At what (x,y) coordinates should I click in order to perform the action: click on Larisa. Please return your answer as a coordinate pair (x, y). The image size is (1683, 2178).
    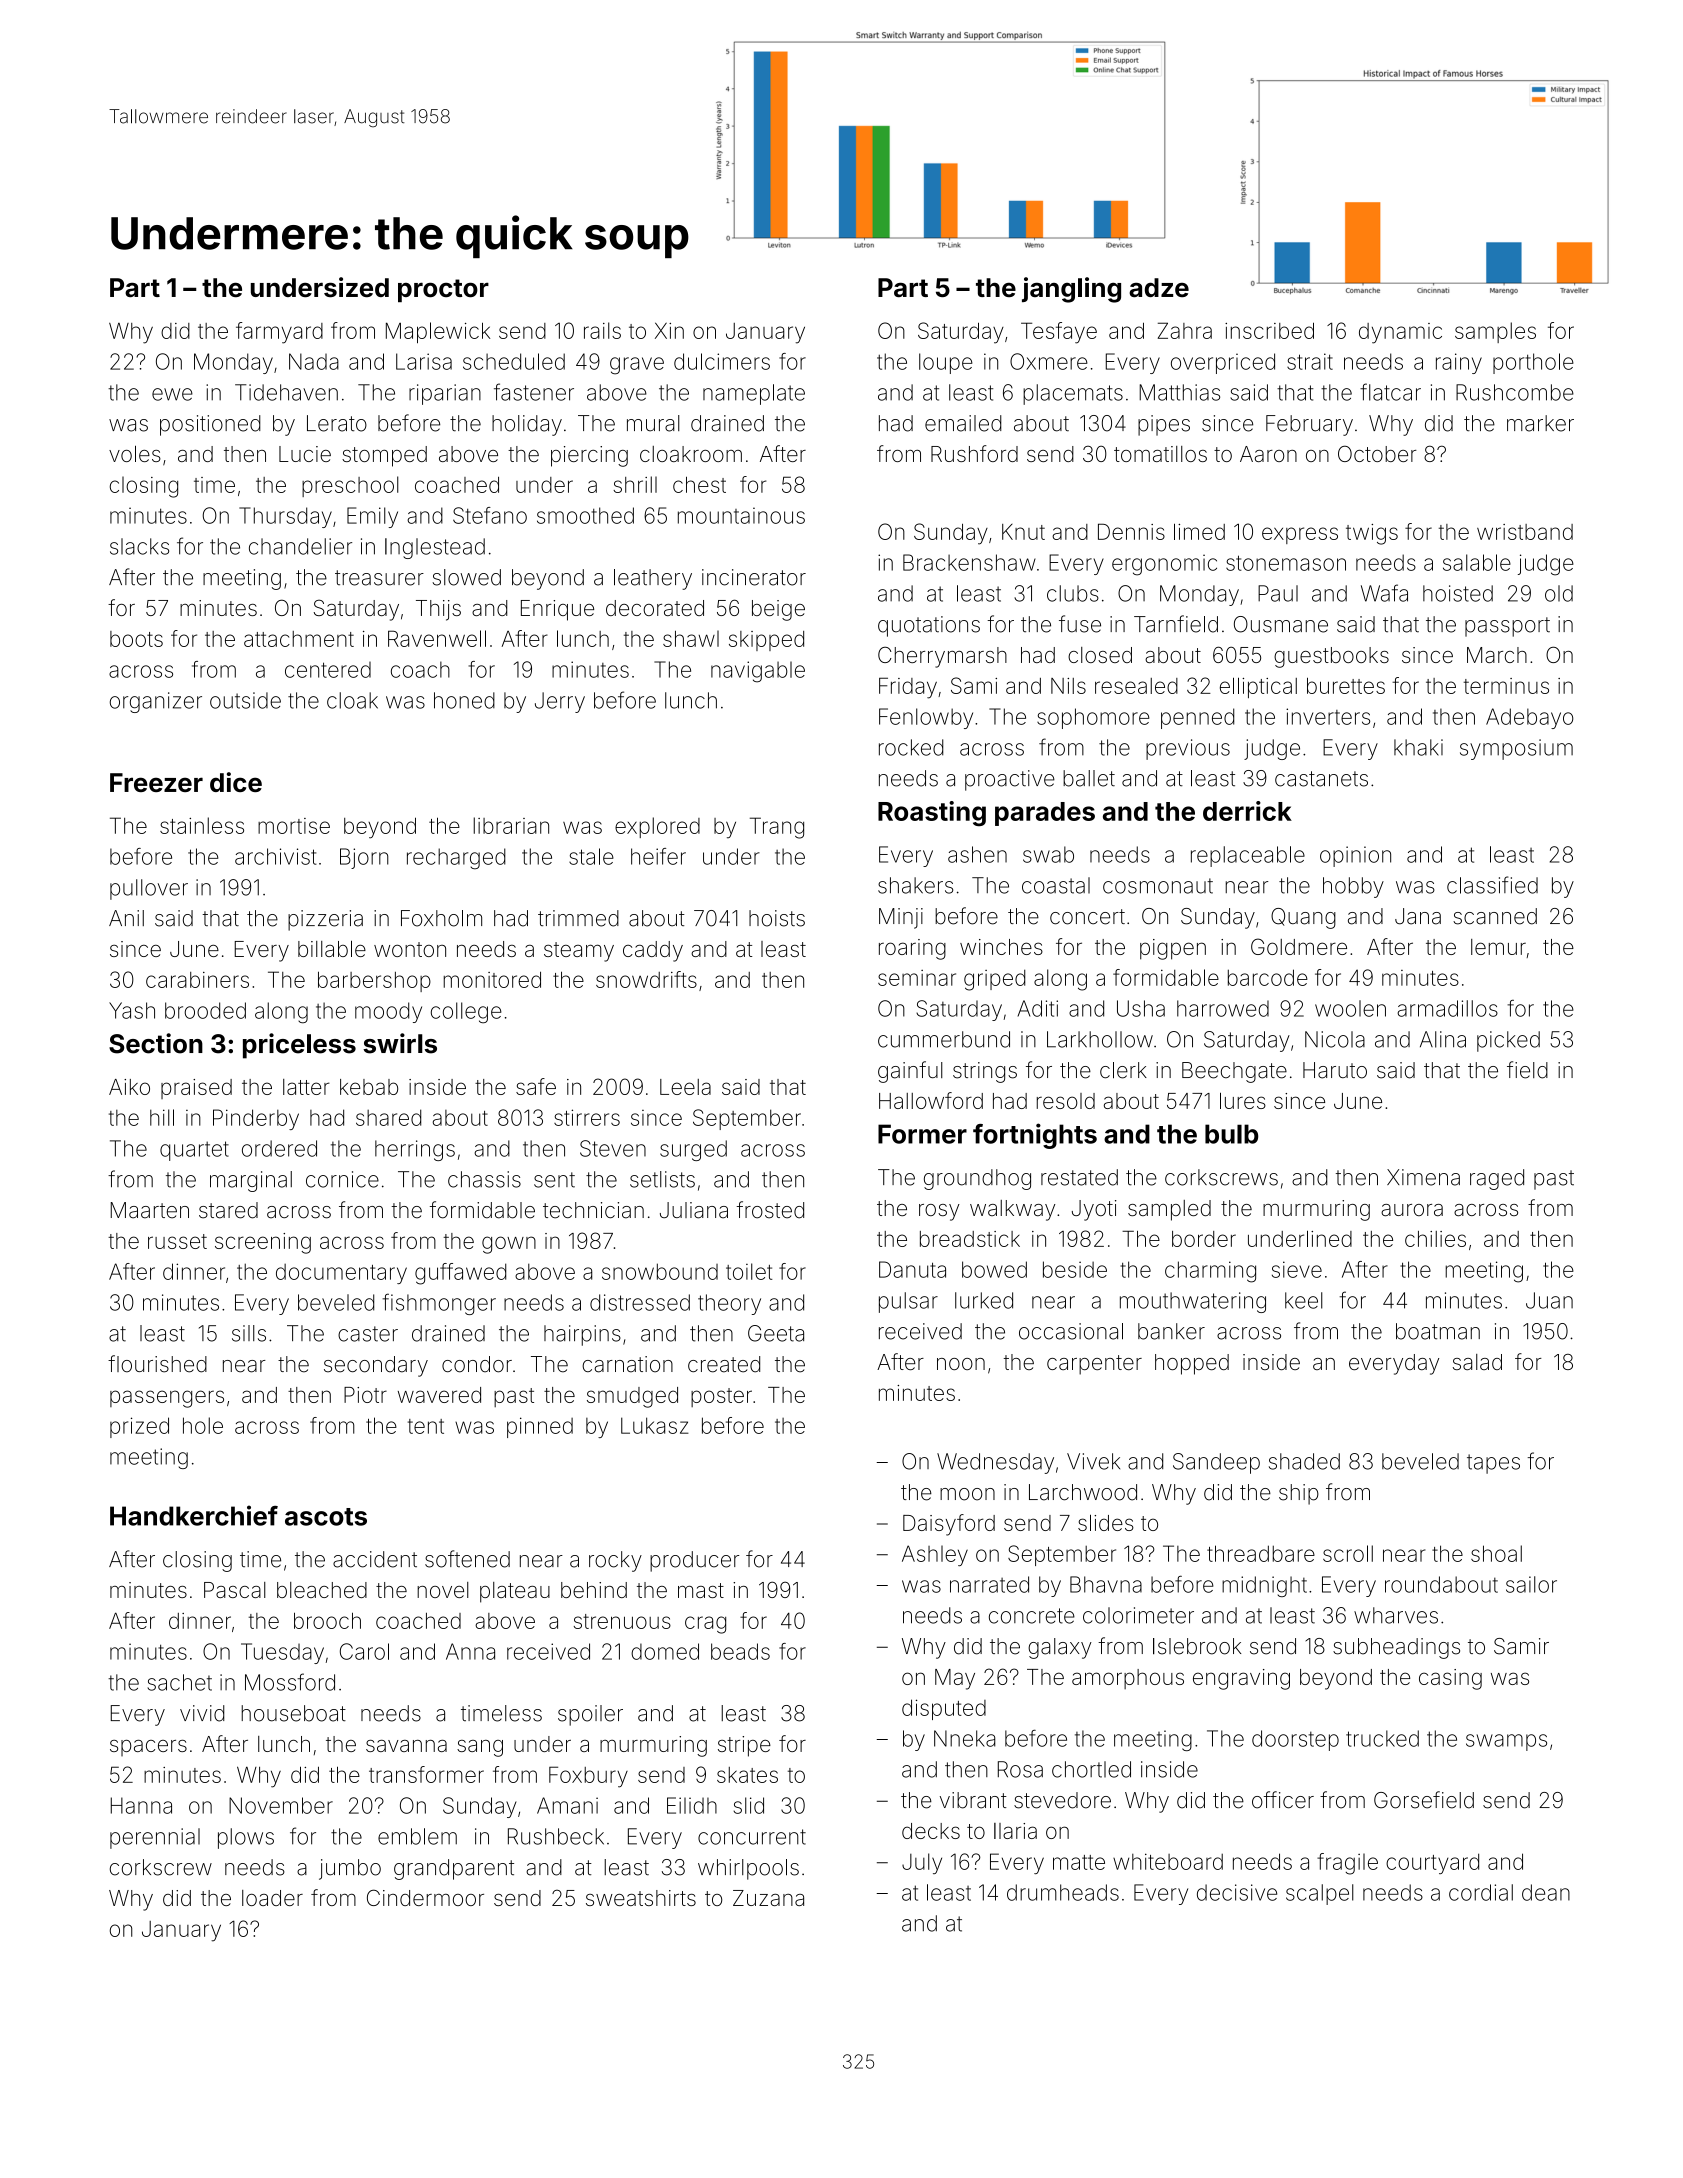
    Looking at the image, I should click on (424, 361).
